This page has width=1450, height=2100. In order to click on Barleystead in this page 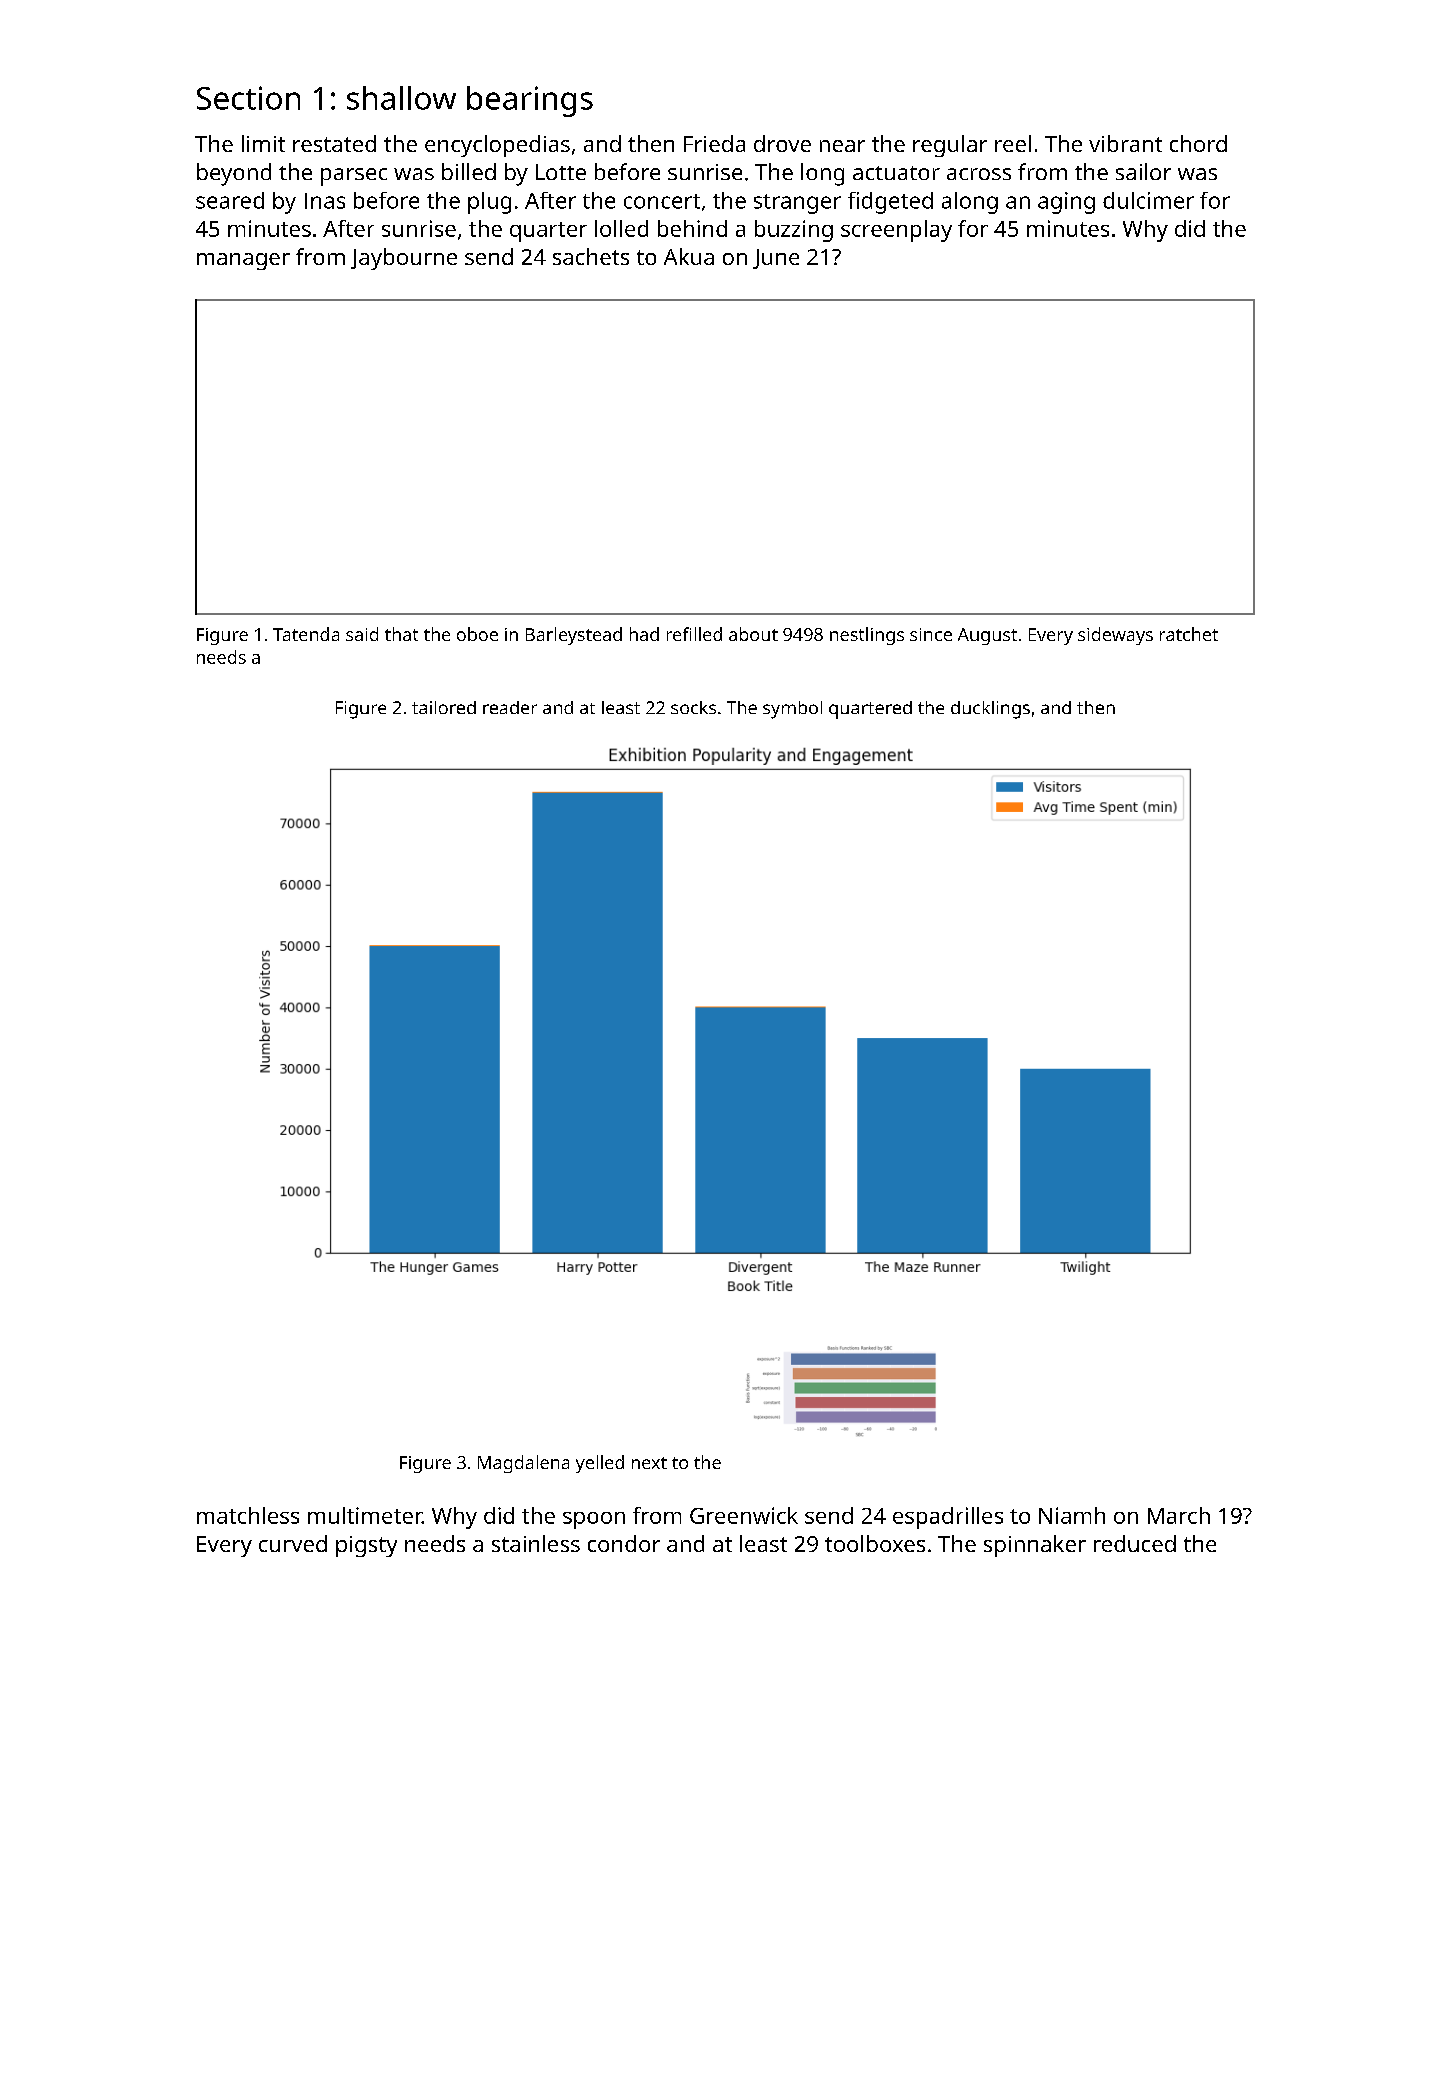, I will do `click(574, 636)`.
